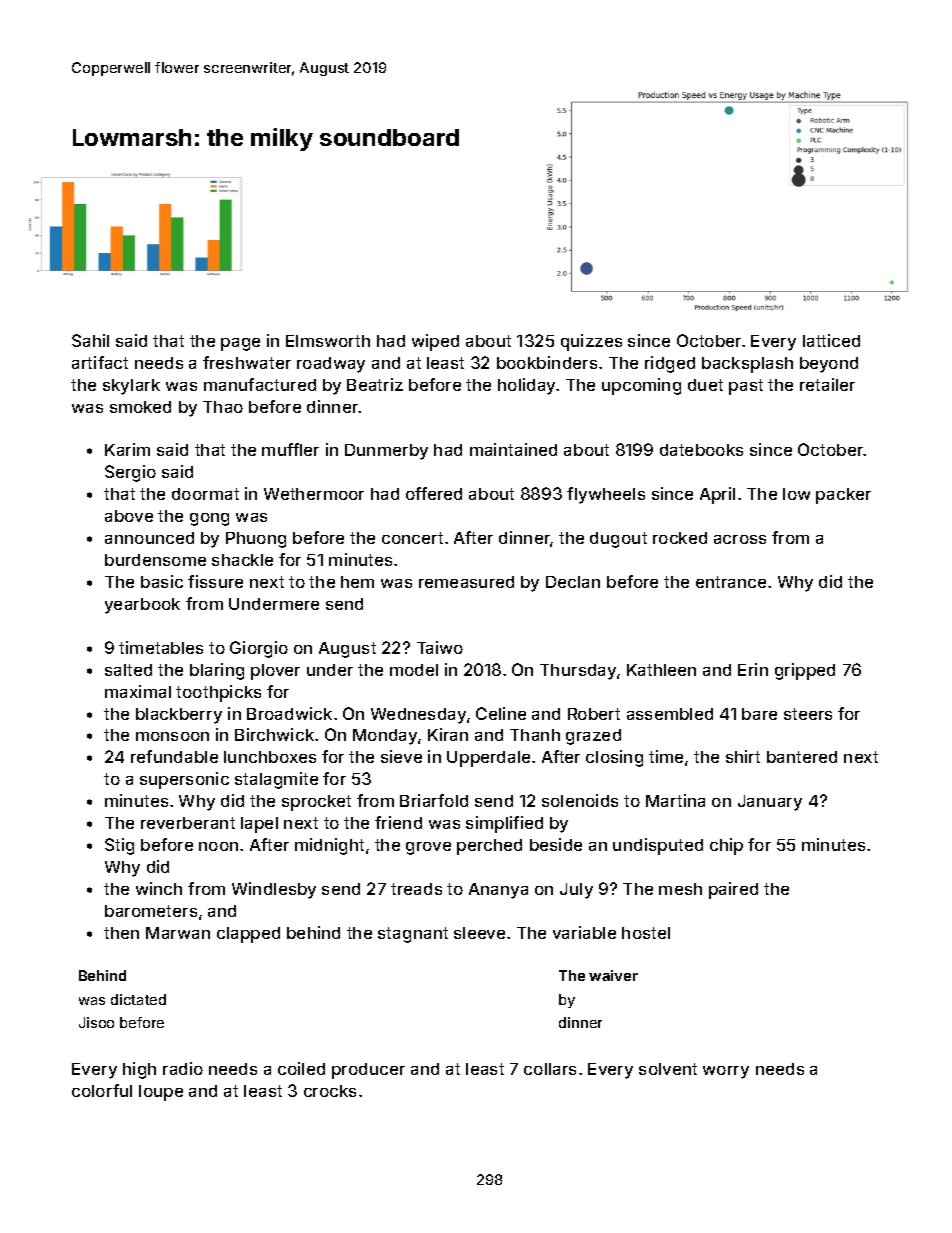 The width and height of the screenshot is (952, 1233). What do you see at coordinates (435, 342) in the screenshot?
I see `wiped` at bounding box center [435, 342].
